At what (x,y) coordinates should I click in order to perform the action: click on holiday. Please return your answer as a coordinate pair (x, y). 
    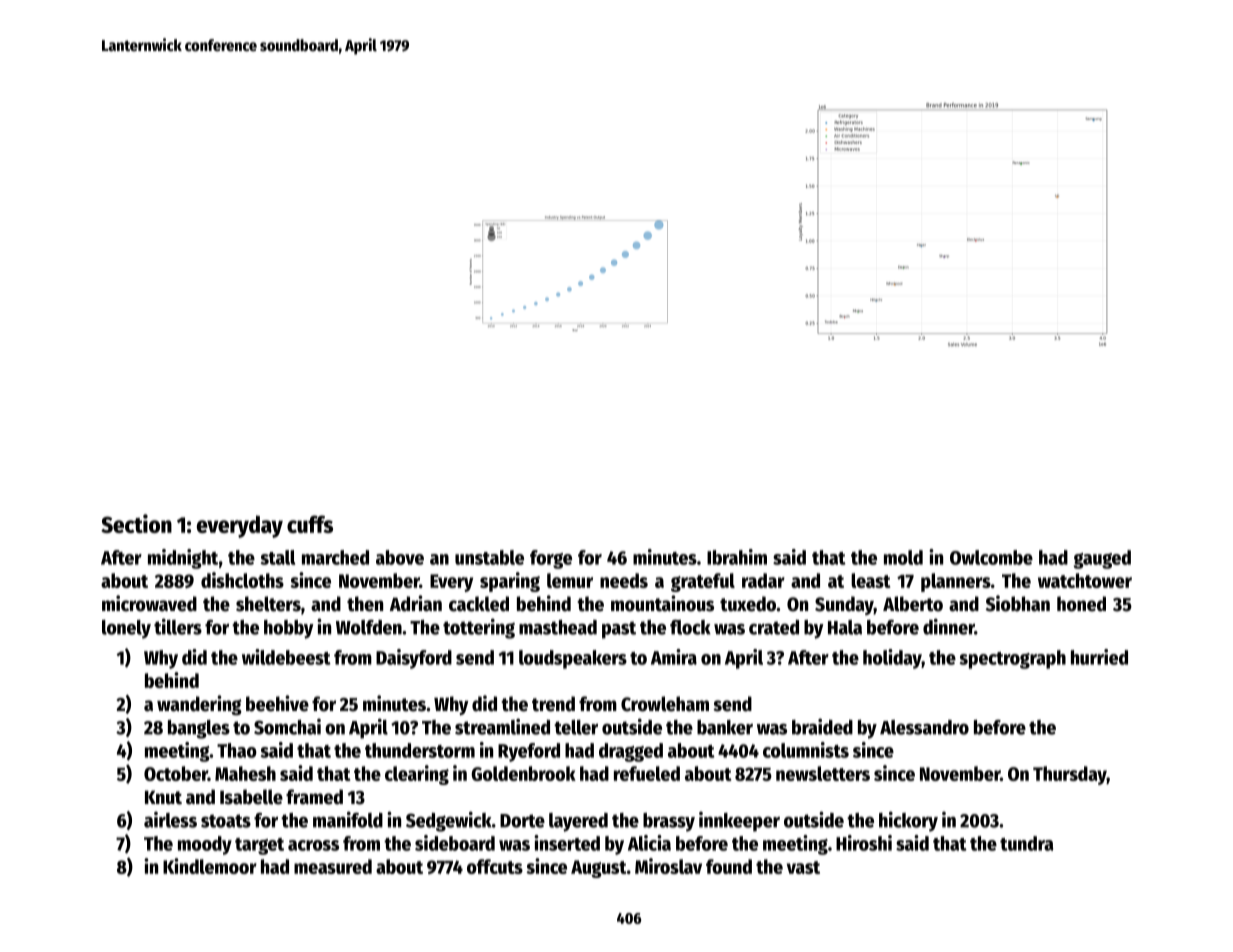
    Looking at the image, I should click on (892, 659).
